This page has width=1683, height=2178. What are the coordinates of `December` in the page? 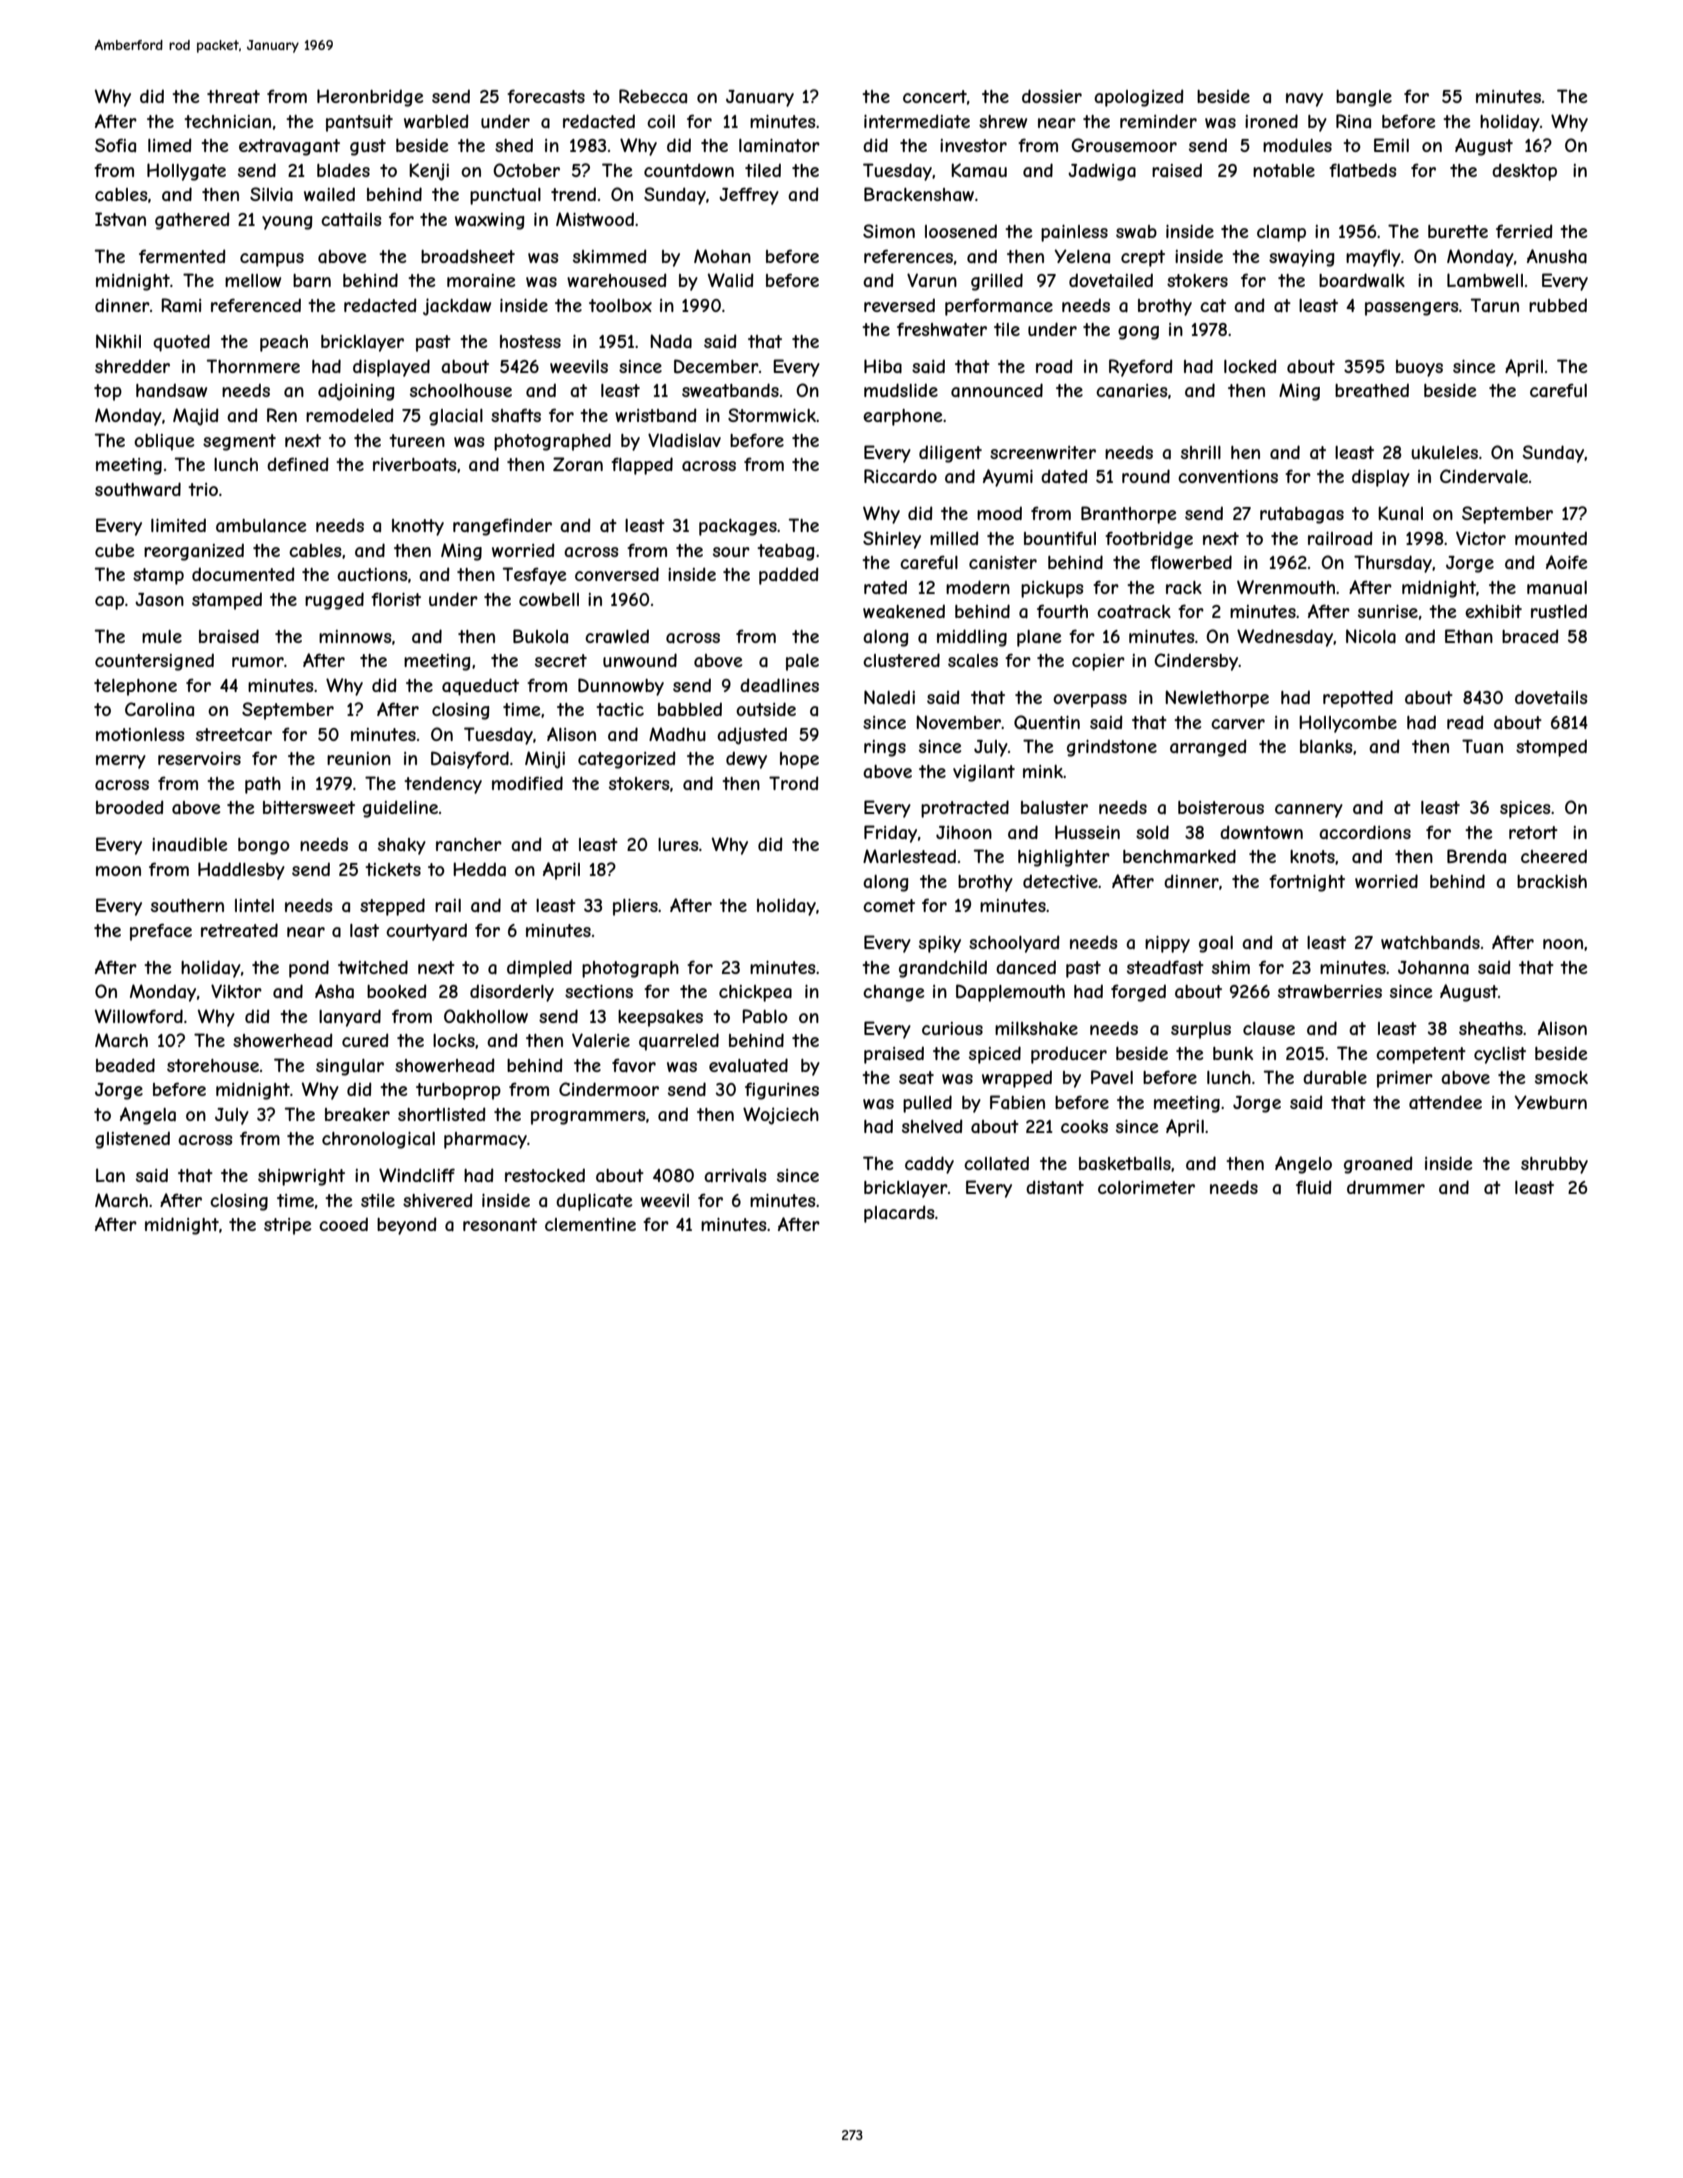 It's located at (716, 366).
